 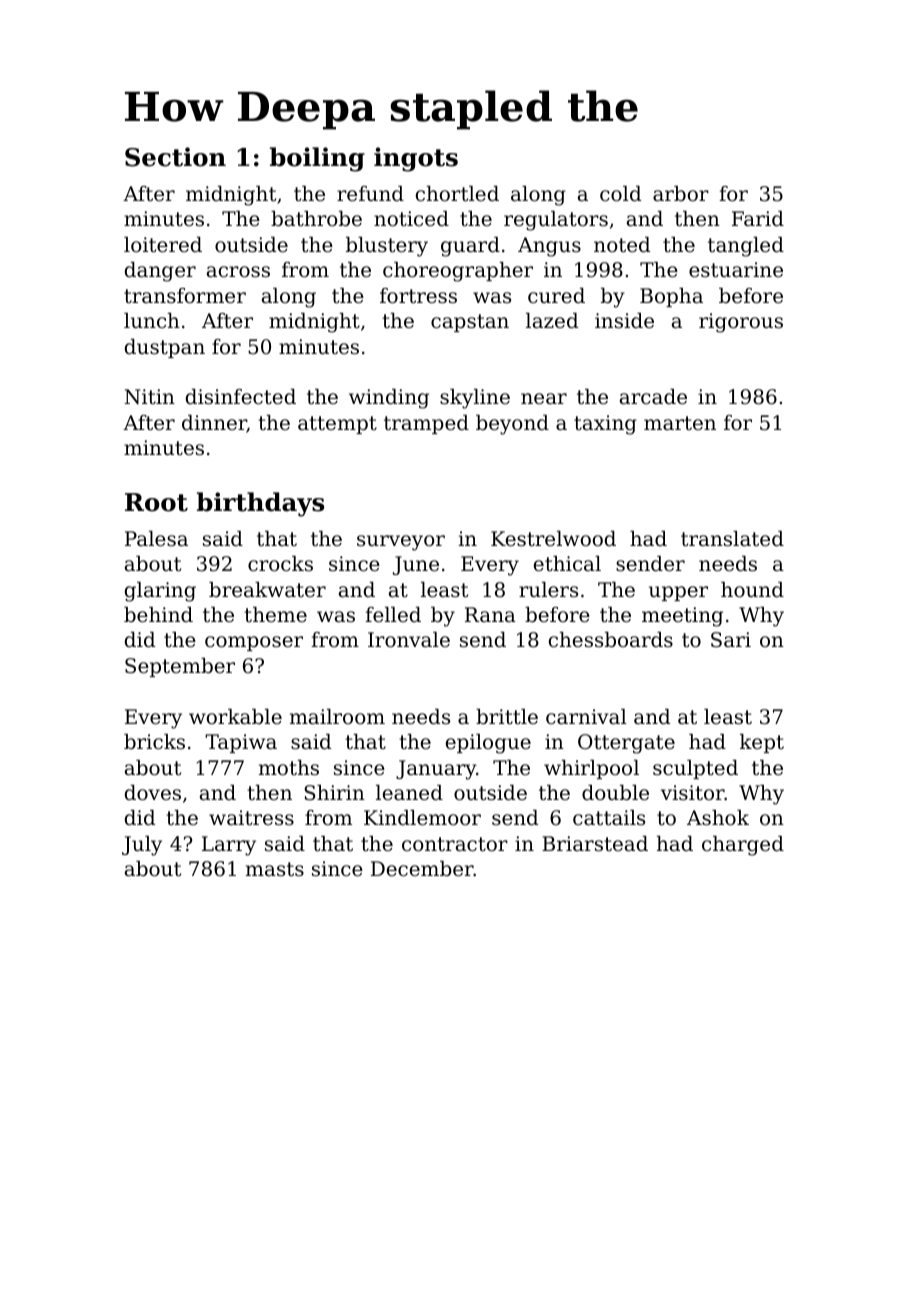 What do you see at coordinates (260, 504) in the image?
I see `birthdays` at bounding box center [260, 504].
